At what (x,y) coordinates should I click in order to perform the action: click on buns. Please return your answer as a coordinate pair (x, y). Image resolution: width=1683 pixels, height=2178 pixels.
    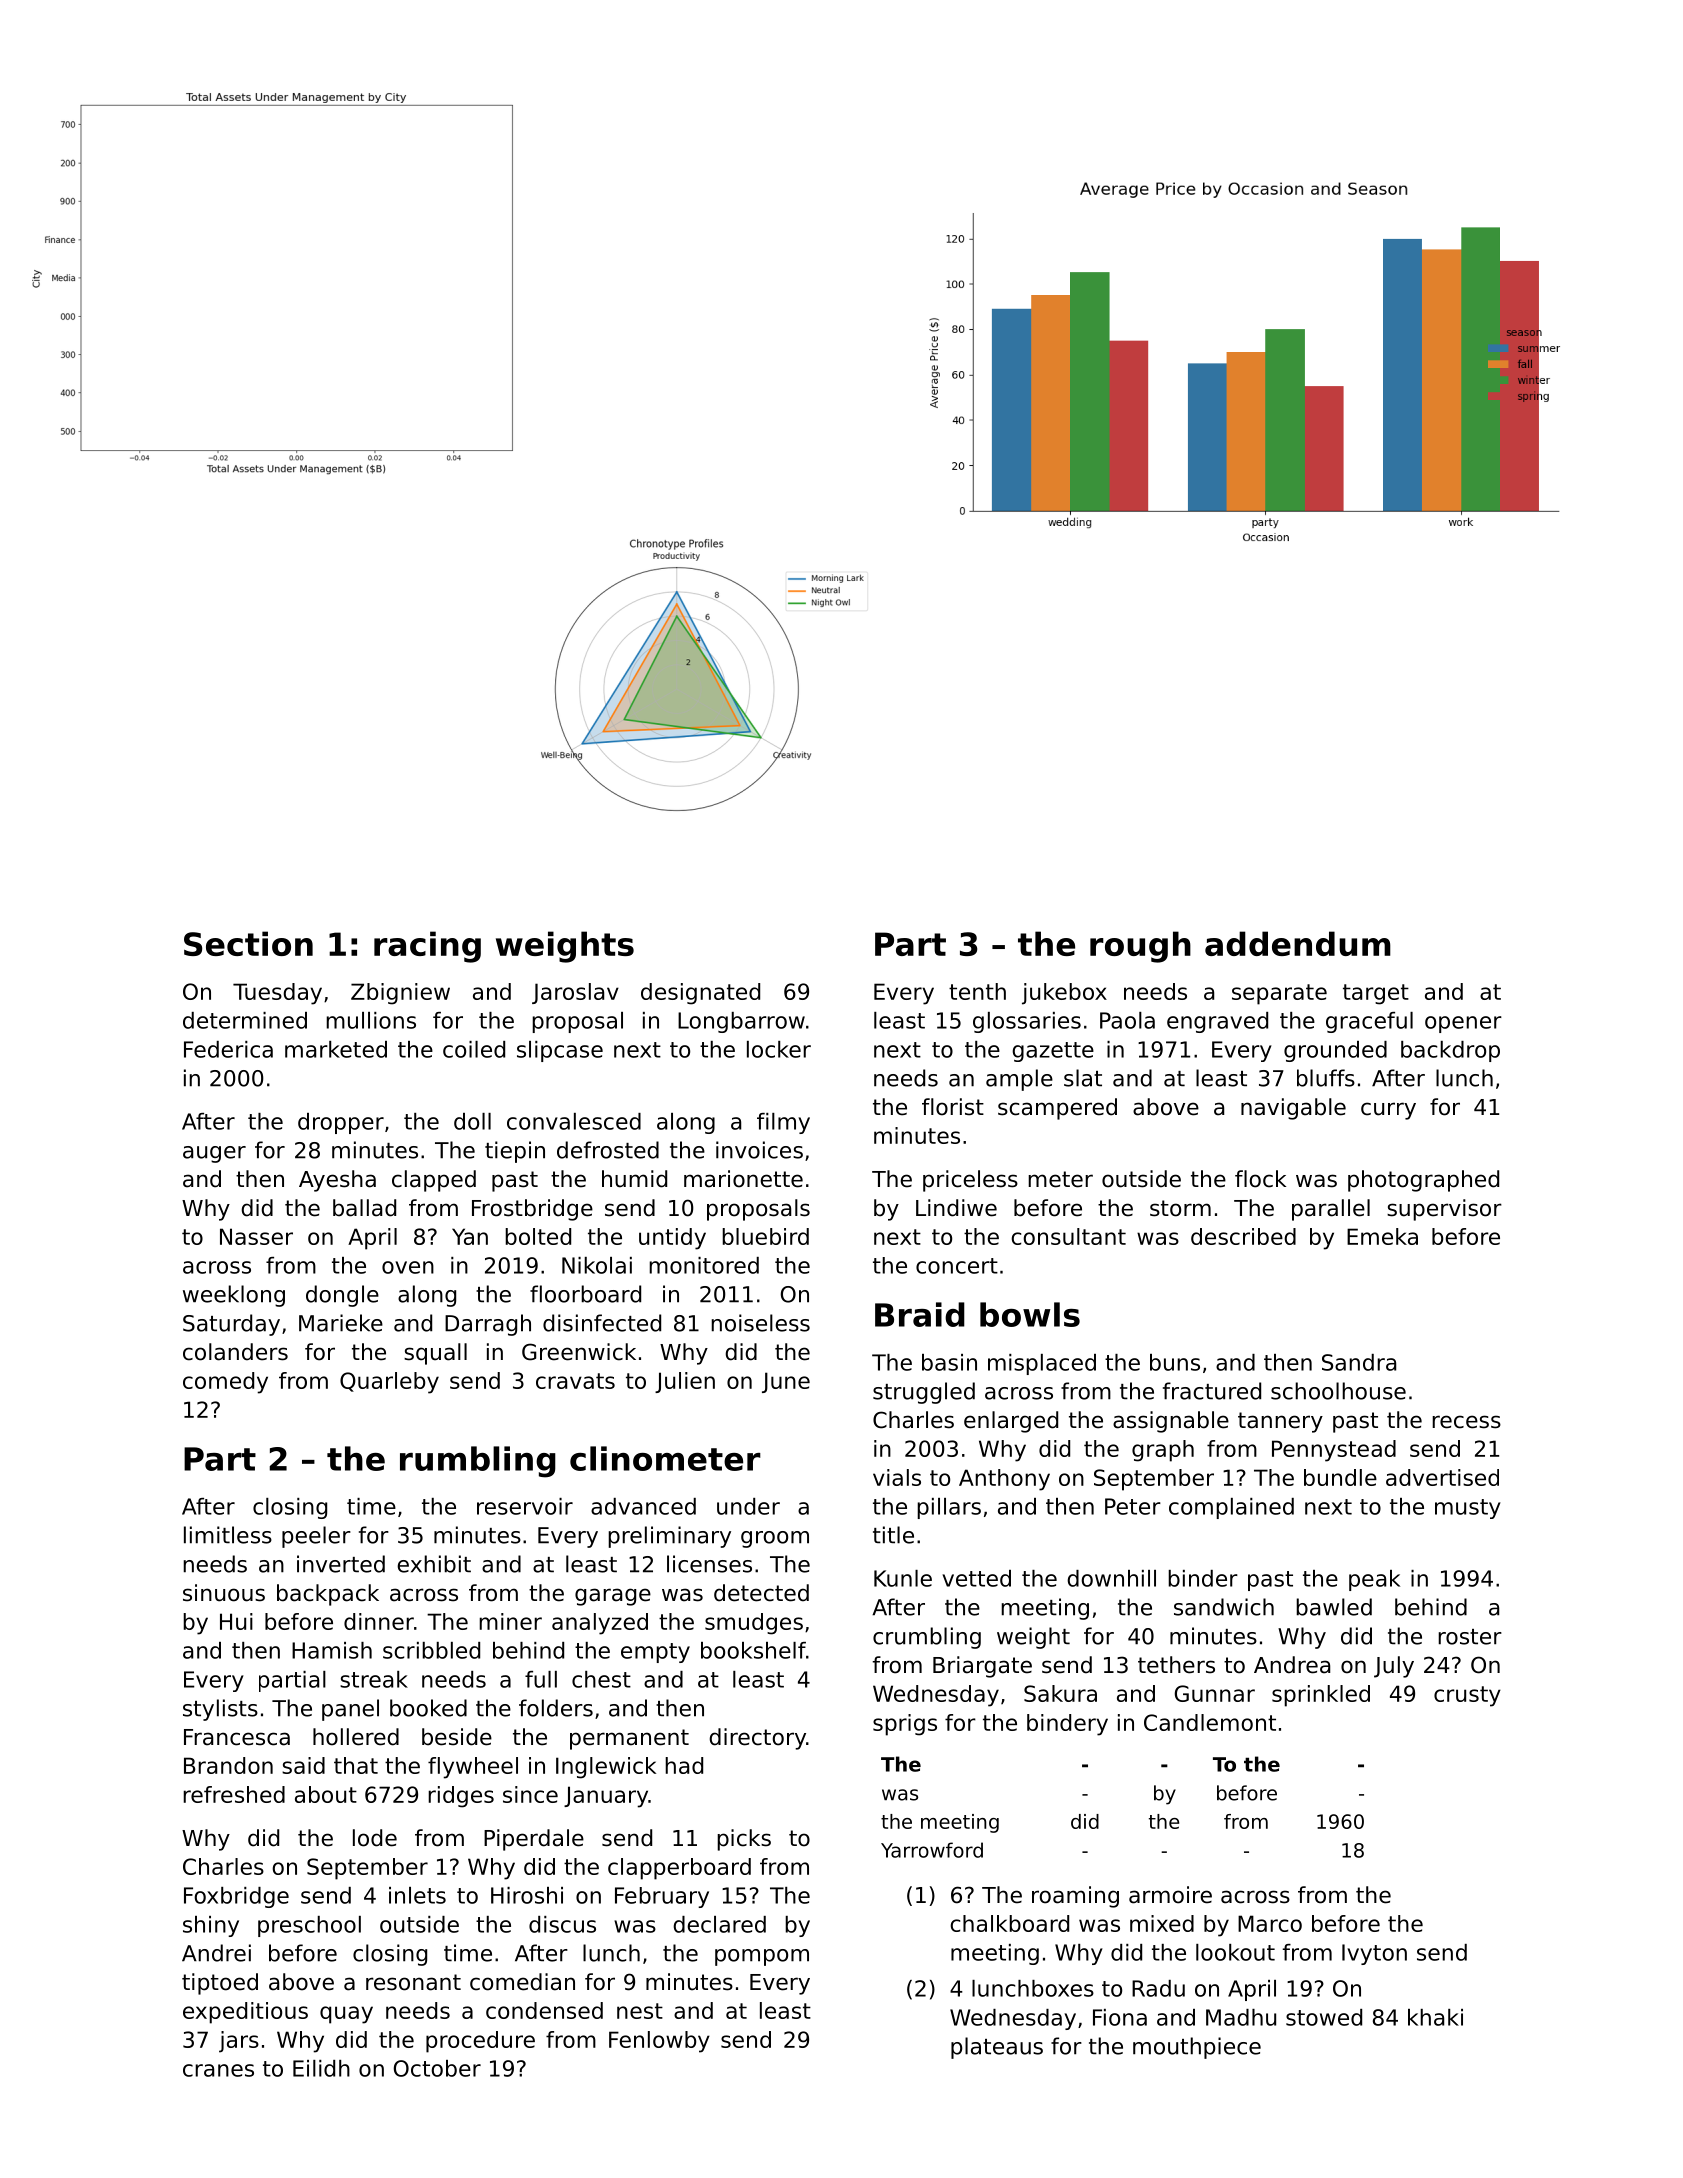
    Looking at the image, I should click on (1175, 1362).
